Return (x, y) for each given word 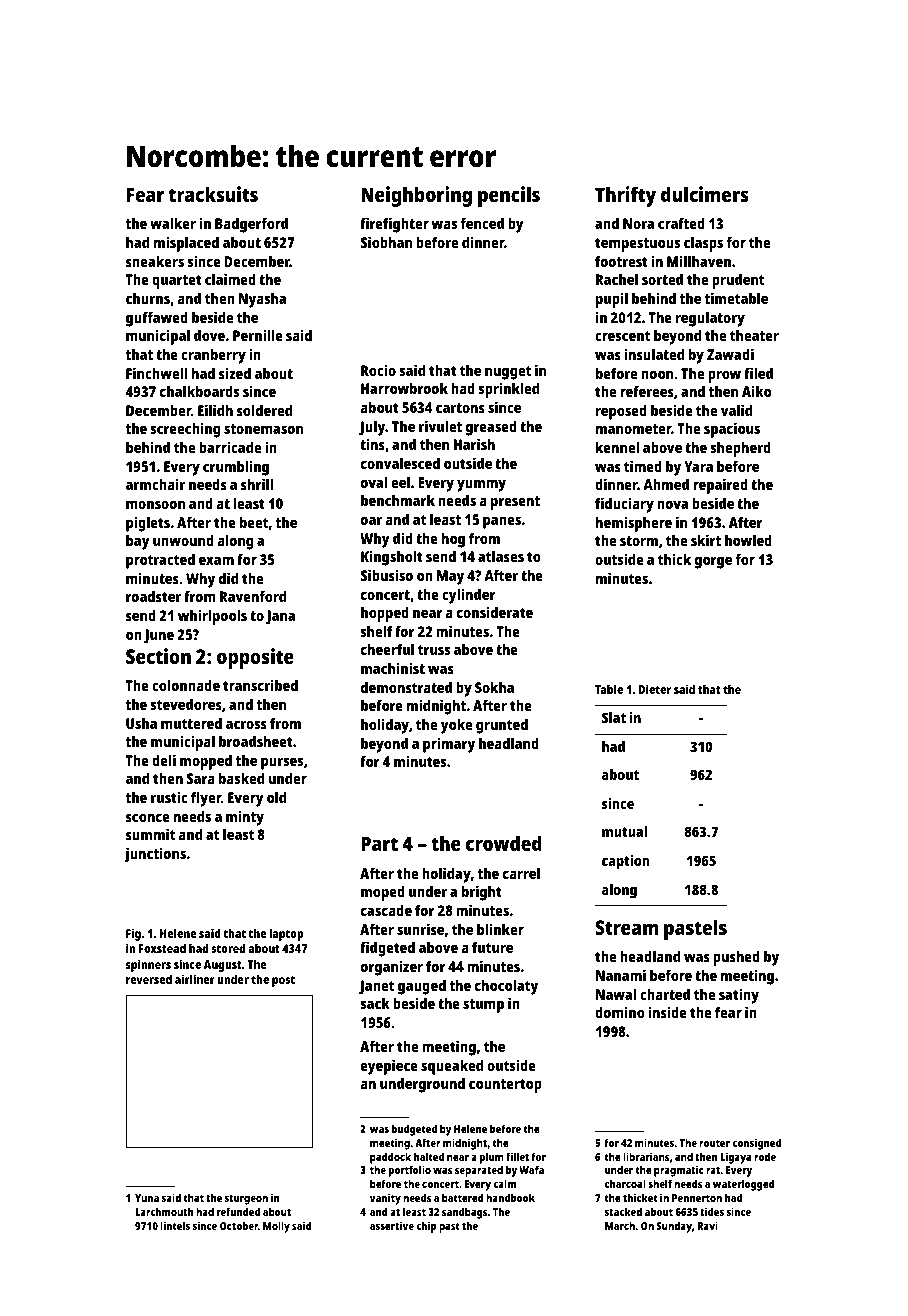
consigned (756, 1144)
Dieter (655, 689)
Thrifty (625, 196)
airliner (195, 979)
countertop (505, 1086)
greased (491, 428)
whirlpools (212, 617)
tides (712, 1211)
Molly (276, 1227)
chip (426, 1227)
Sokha (494, 687)
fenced (482, 223)
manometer (633, 429)
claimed (230, 279)
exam (216, 560)
